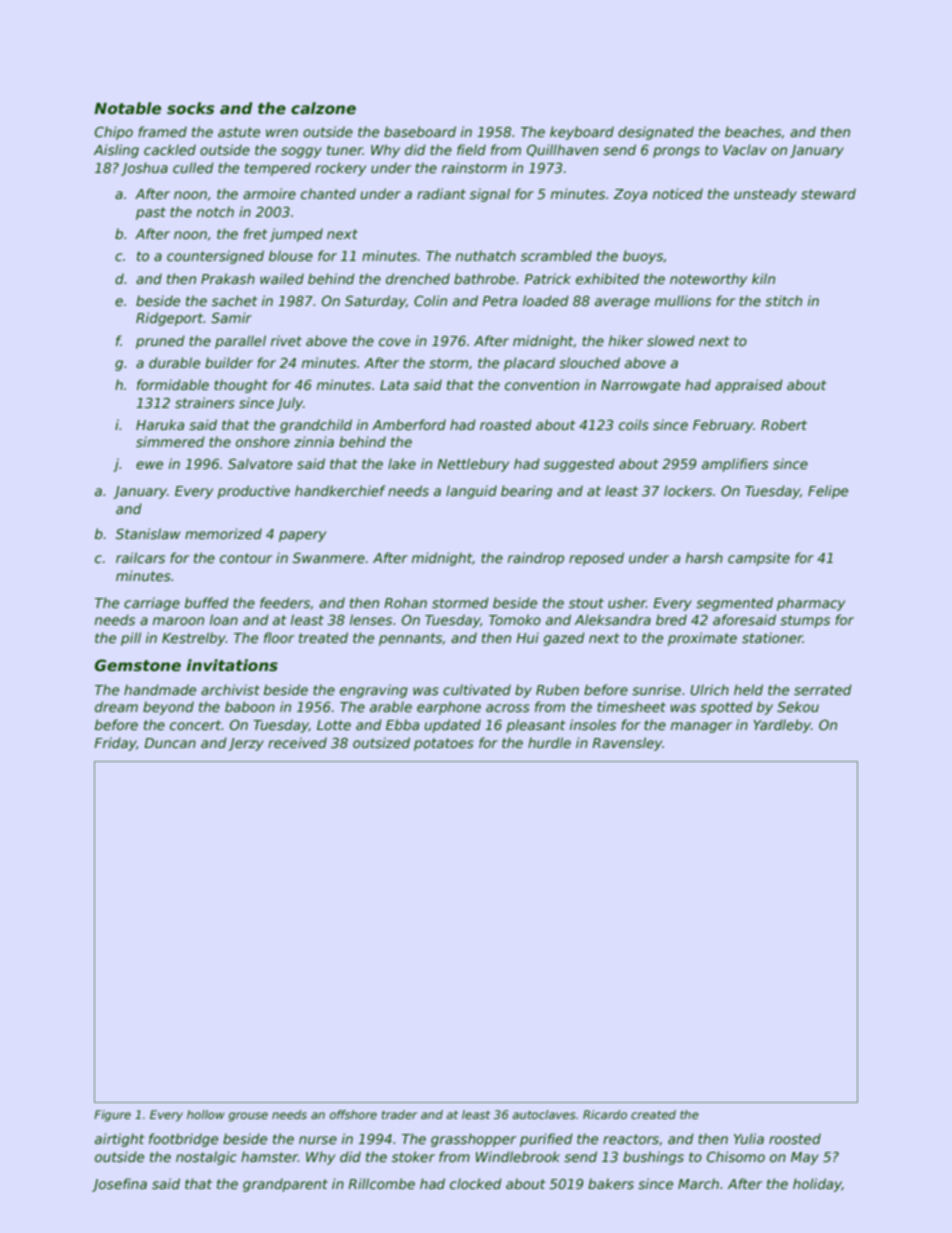 The image size is (952, 1233). Describe the element at coordinates (484, 278) in the page. I see `bathrobe` at that location.
